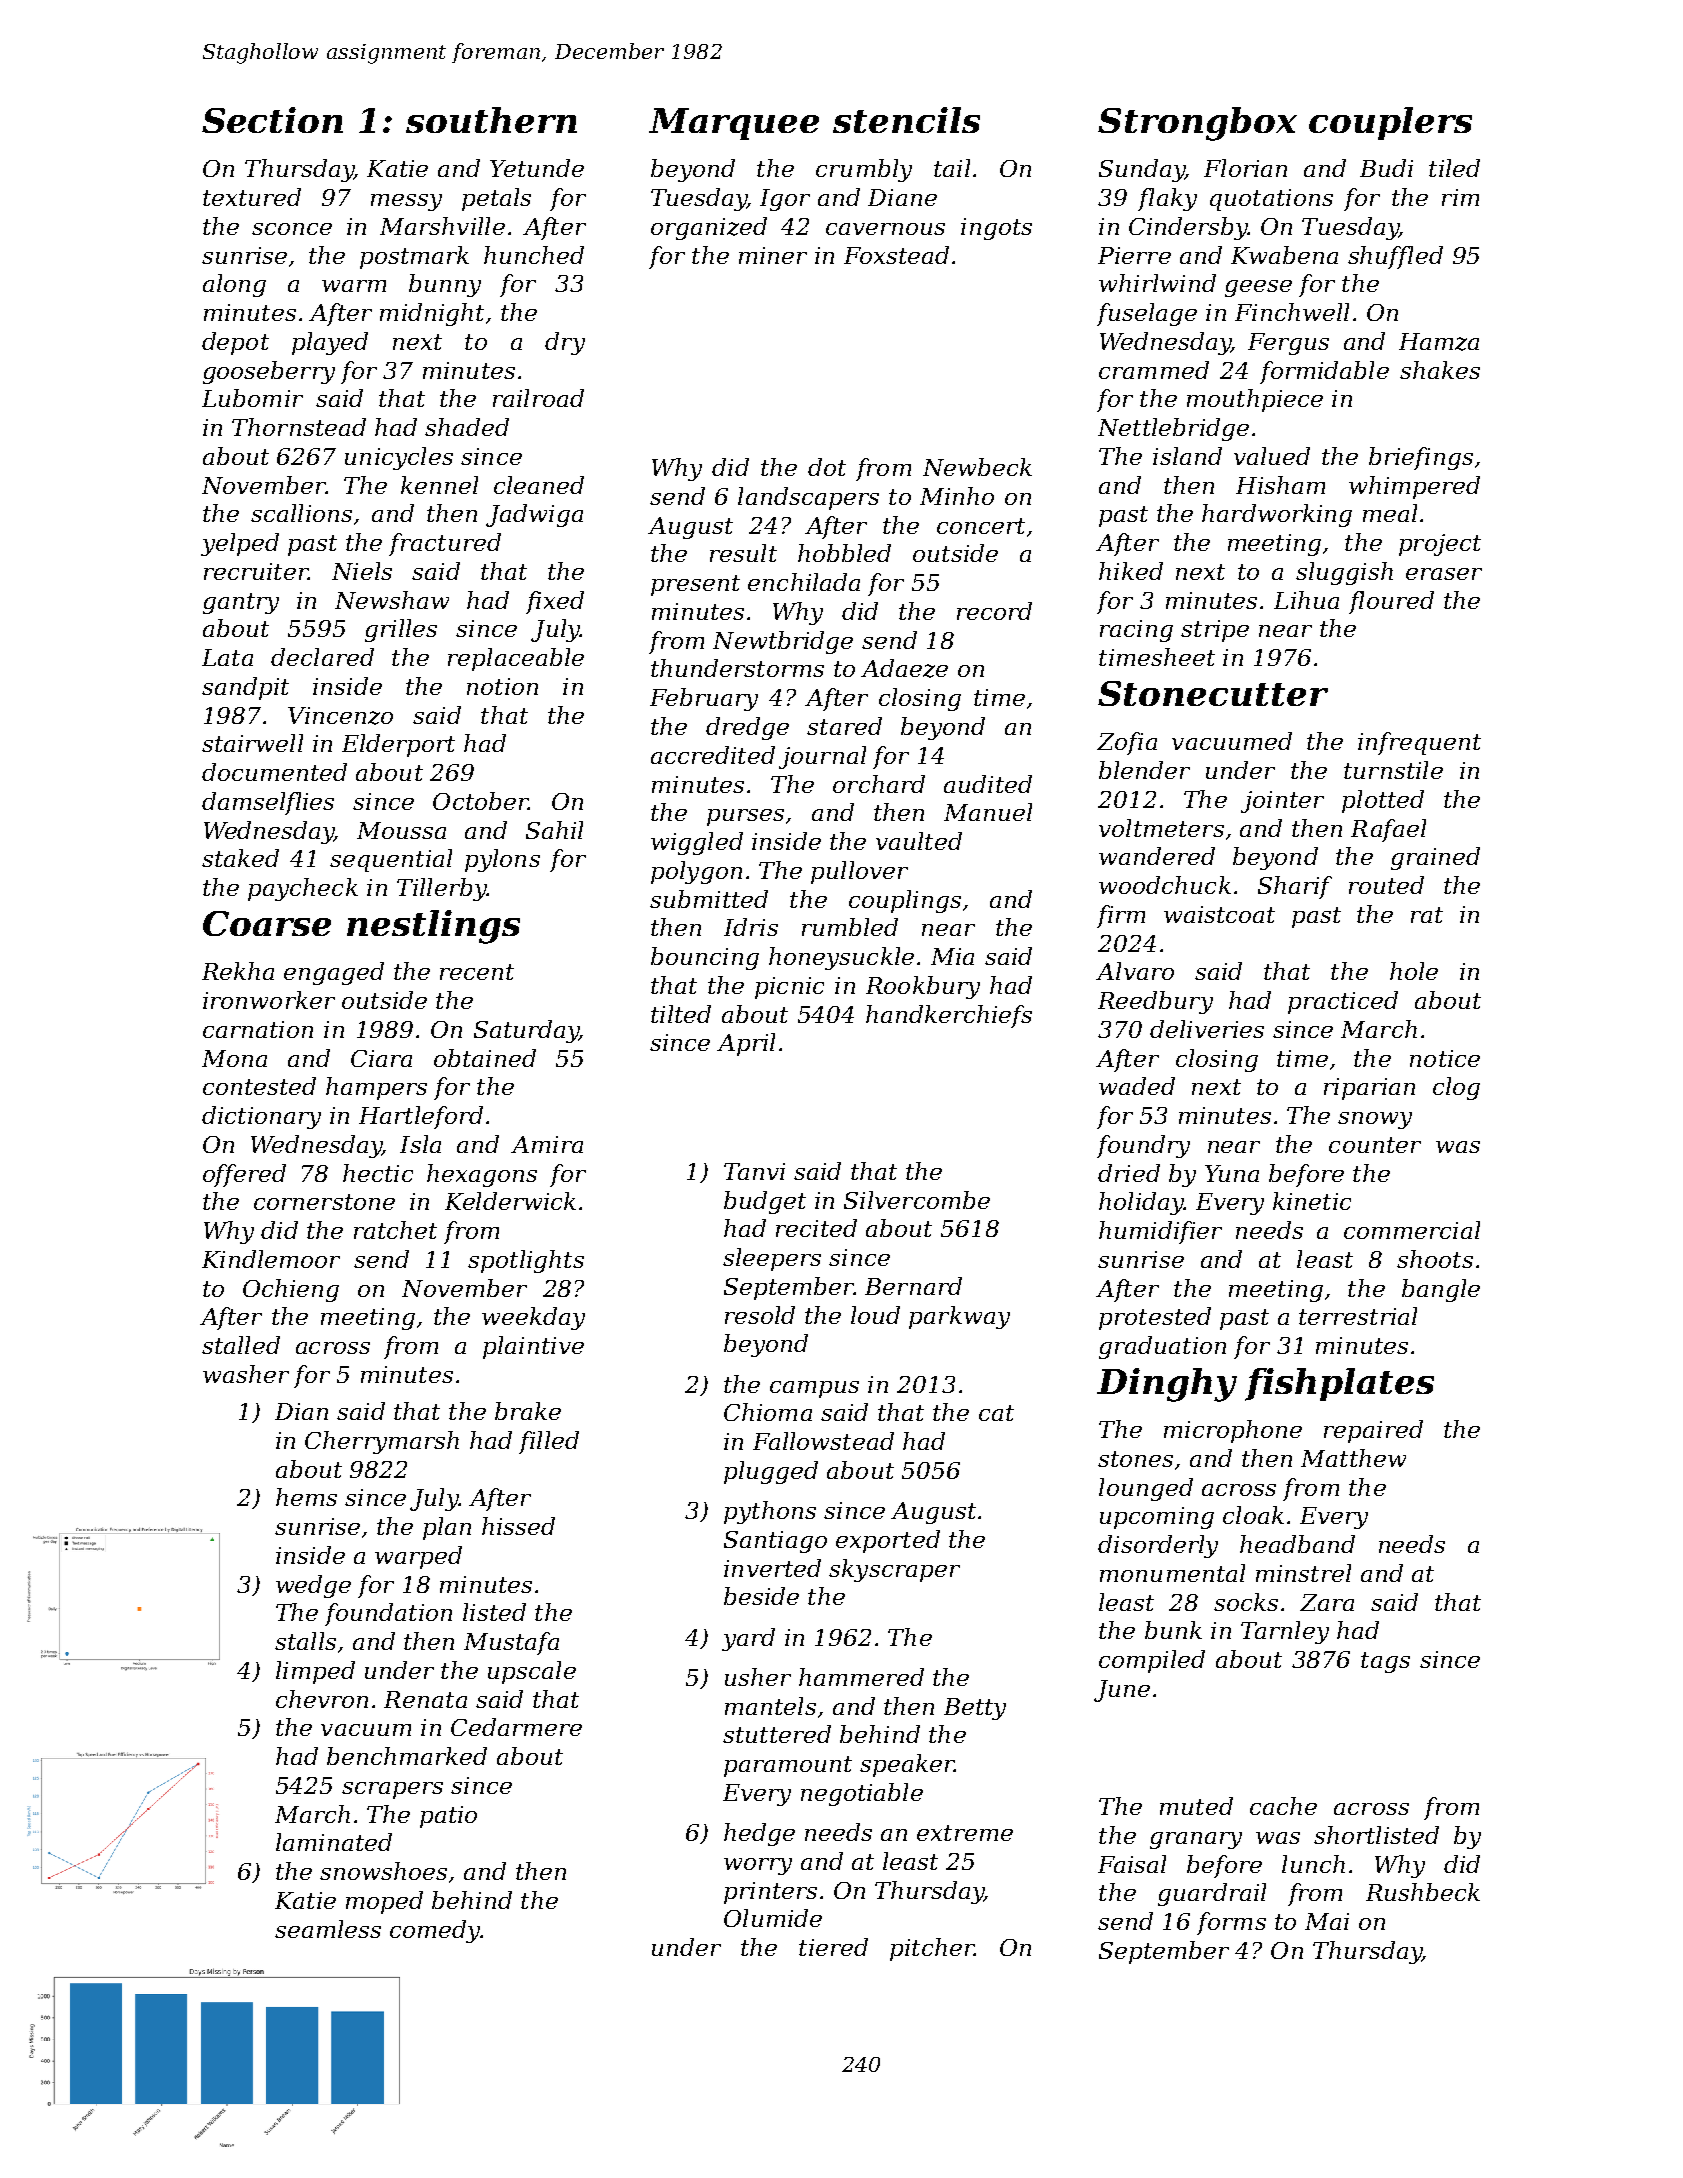 The width and height of the screenshot is (1683, 2178). Describe the element at coordinates (1231, 1923) in the screenshot. I see `forms` at that location.
